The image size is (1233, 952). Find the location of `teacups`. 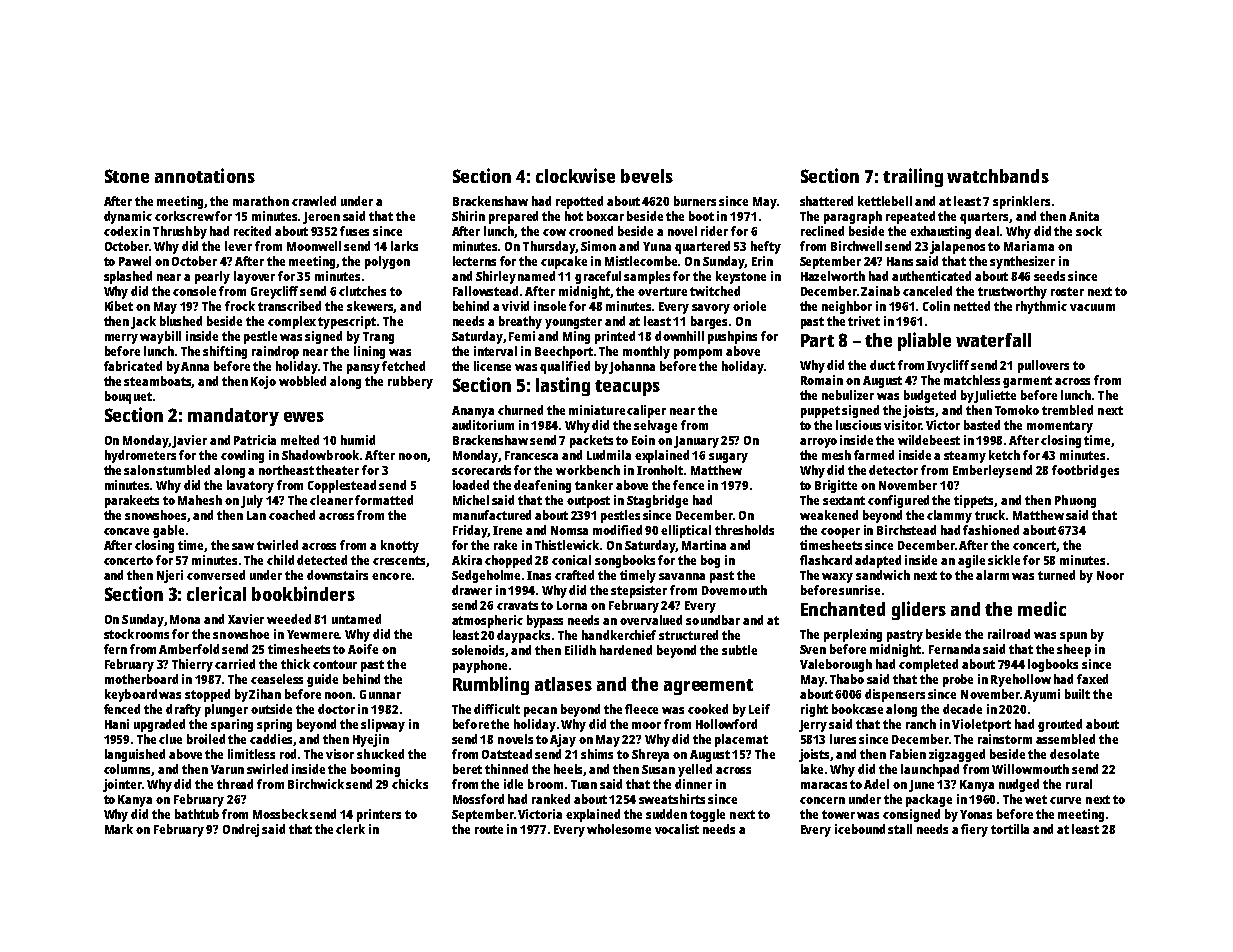

teacups is located at coordinates (627, 388).
